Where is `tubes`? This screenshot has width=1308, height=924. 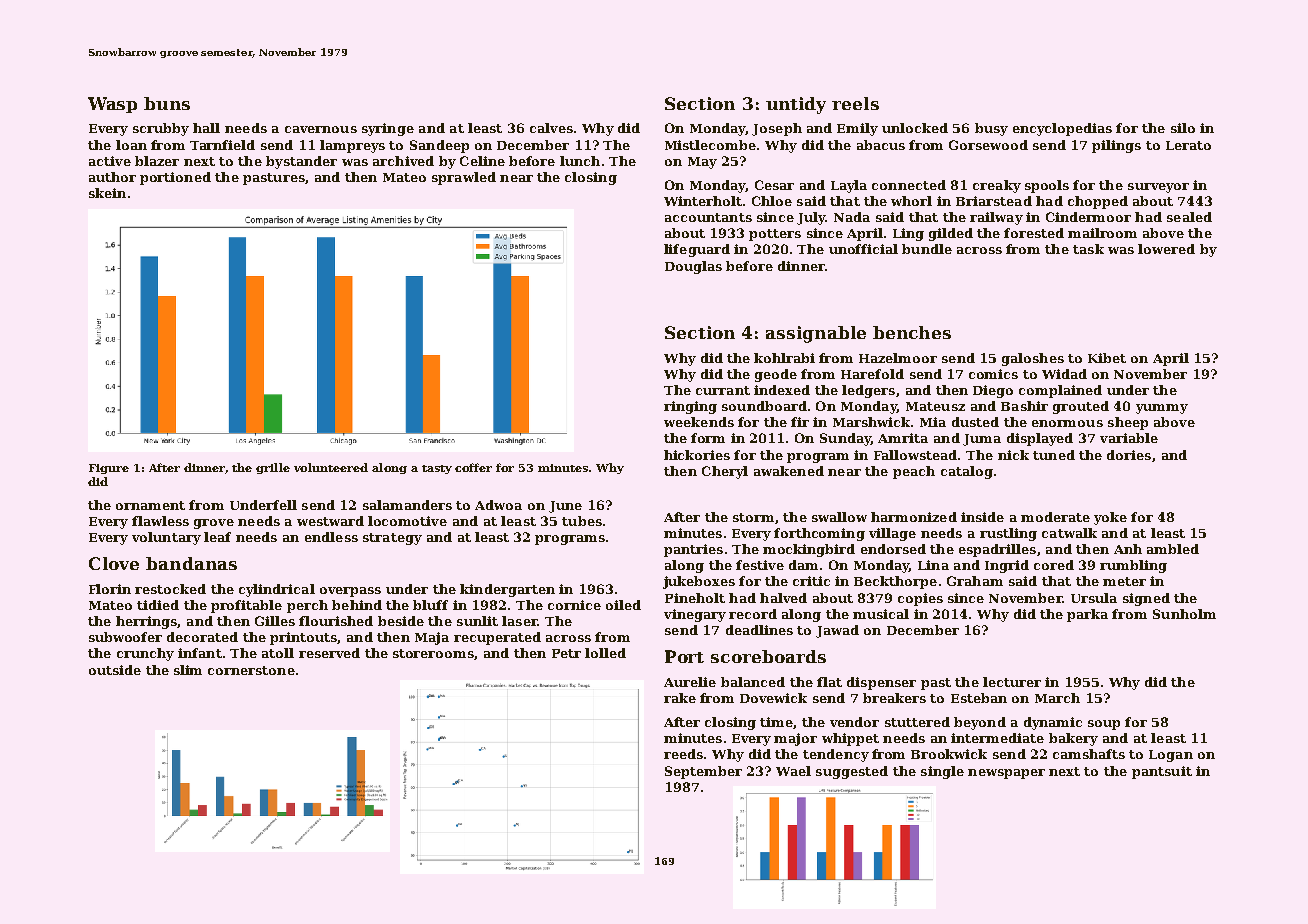
tubes is located at coordinates (582, 521).
